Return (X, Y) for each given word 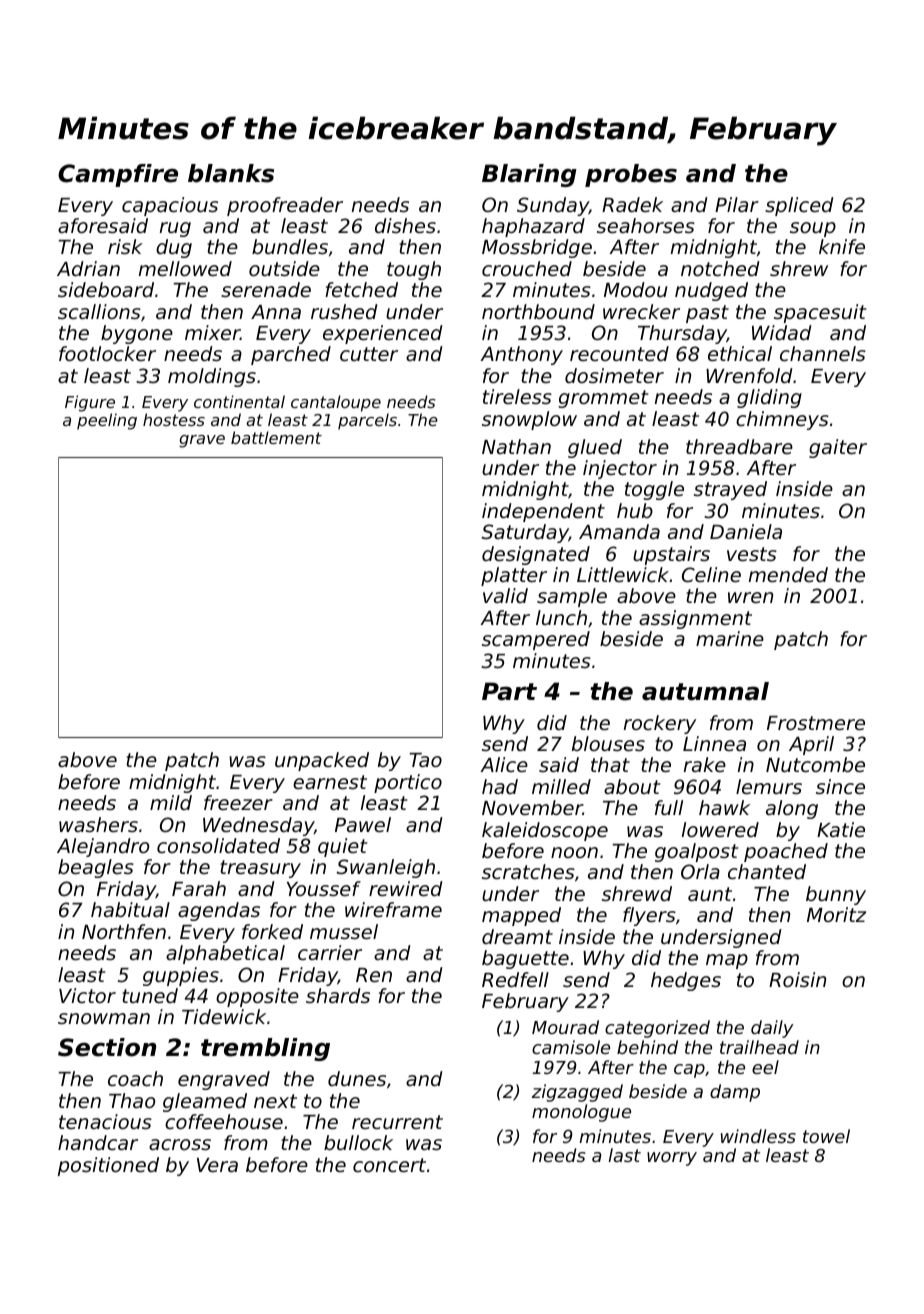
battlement (276, 437)
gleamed (205, 1102)
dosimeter (614, 375)
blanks (231, 173)
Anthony (521, 355)
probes (631, 175)
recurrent (397, 1122)
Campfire (118, 175)
